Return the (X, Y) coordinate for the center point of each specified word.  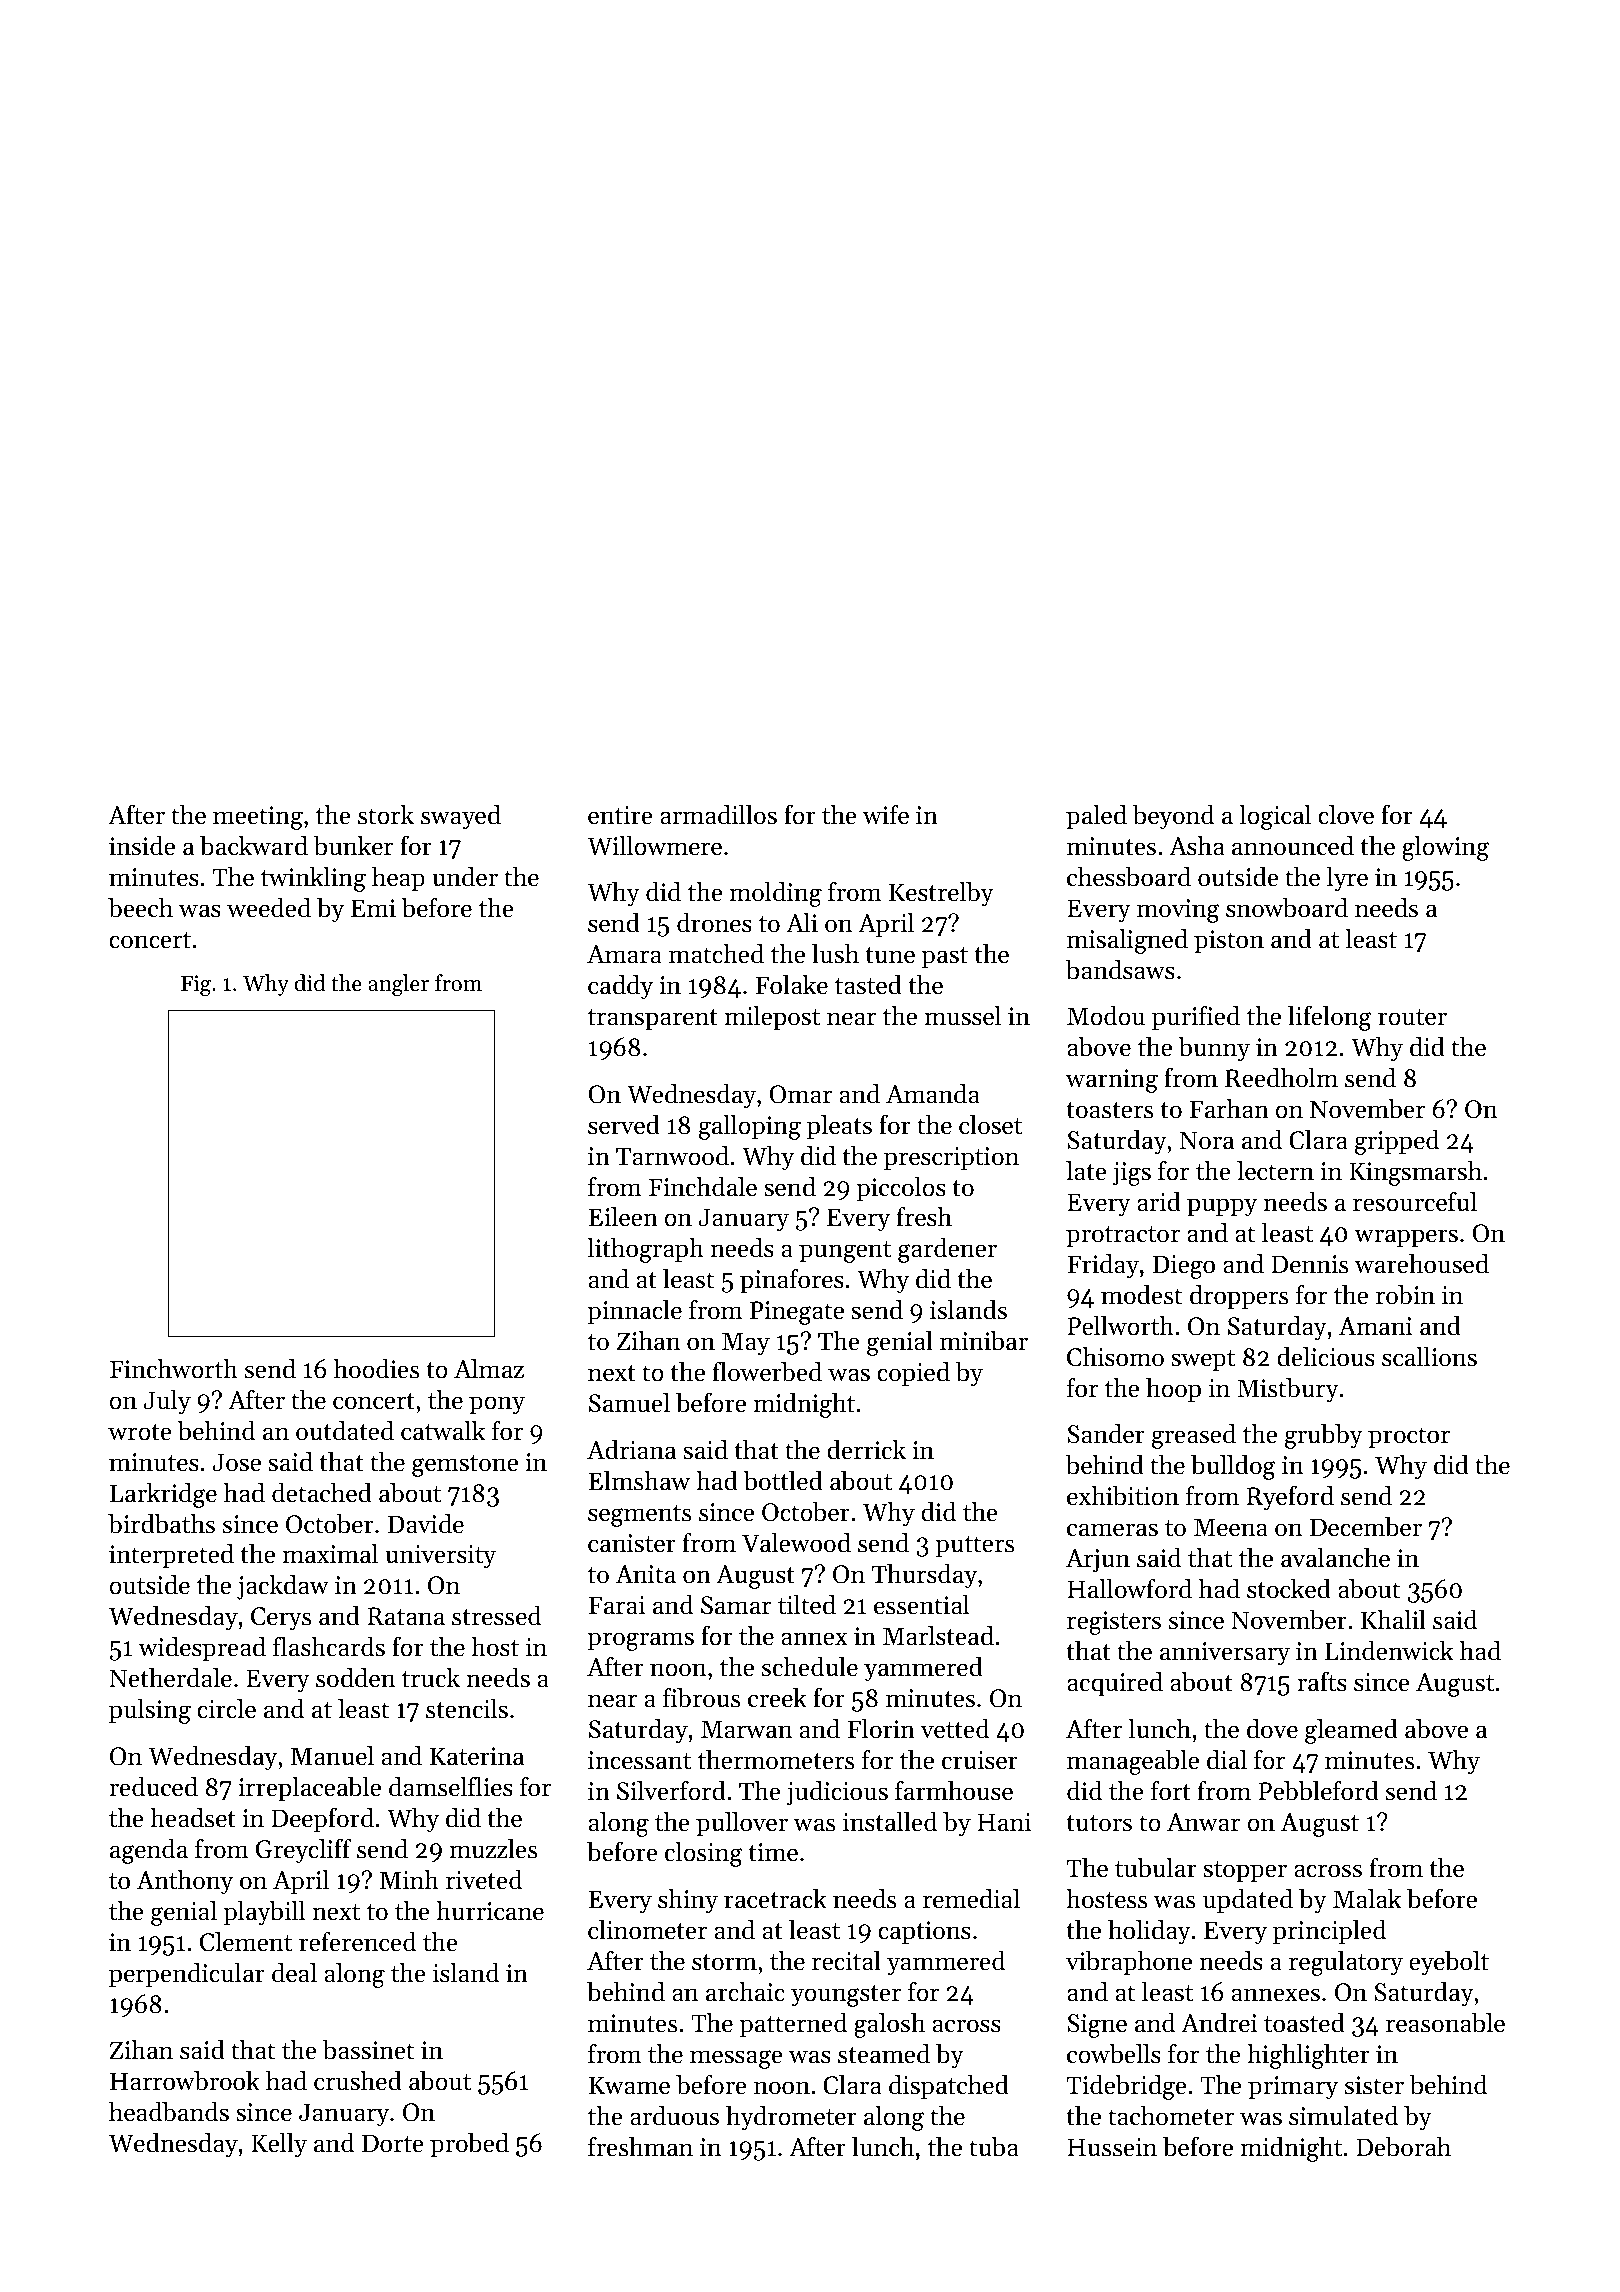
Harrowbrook (185, 2081)
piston (1229, 941)
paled (1096, 817)
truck (431, 1678)
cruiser (980, 1760)
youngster (846, 1996)
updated (1248, 1901)
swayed (461, 817)
